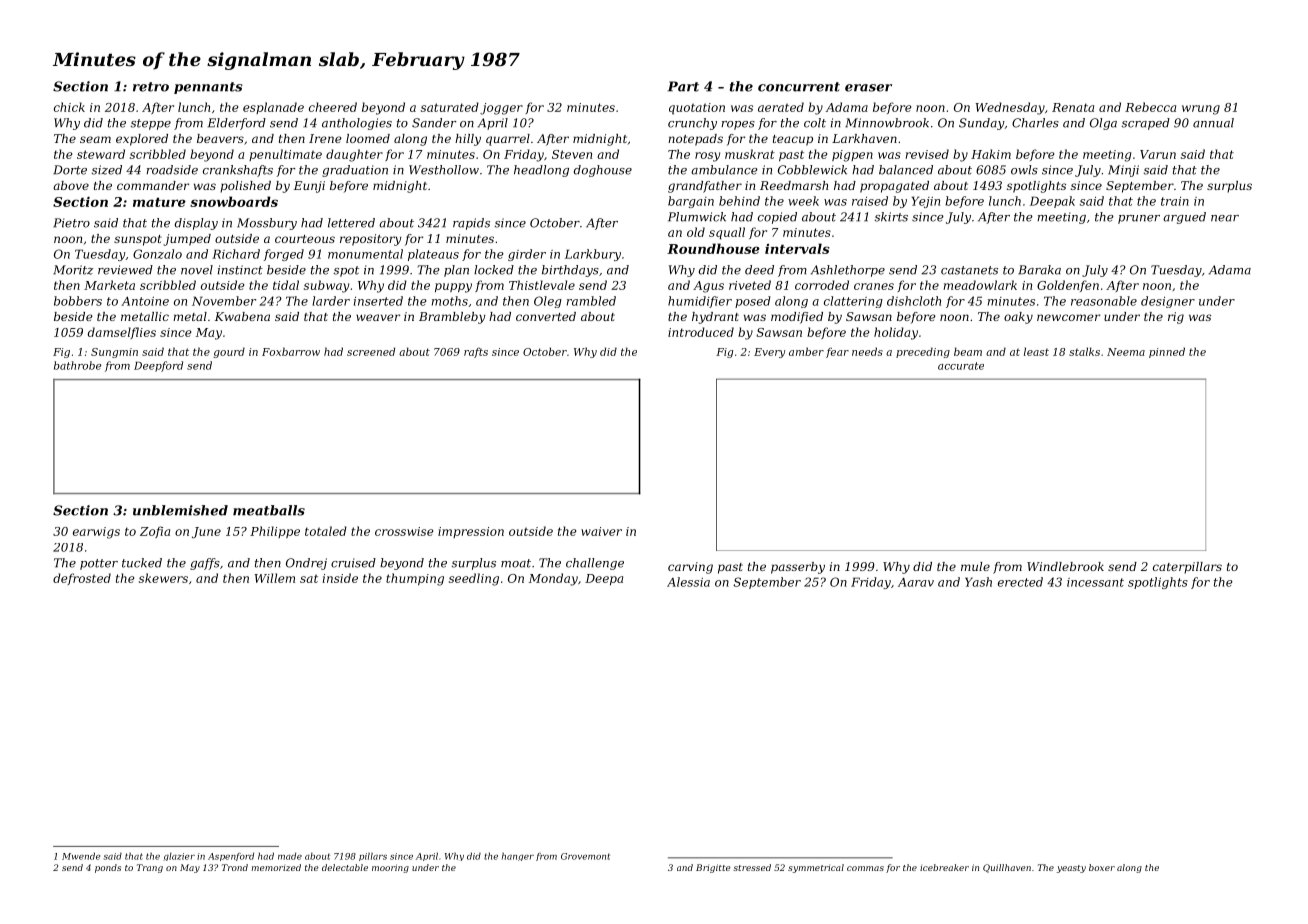  Describe the element at coordinates (150, 868) in the image. I see `Trang` at that location.
